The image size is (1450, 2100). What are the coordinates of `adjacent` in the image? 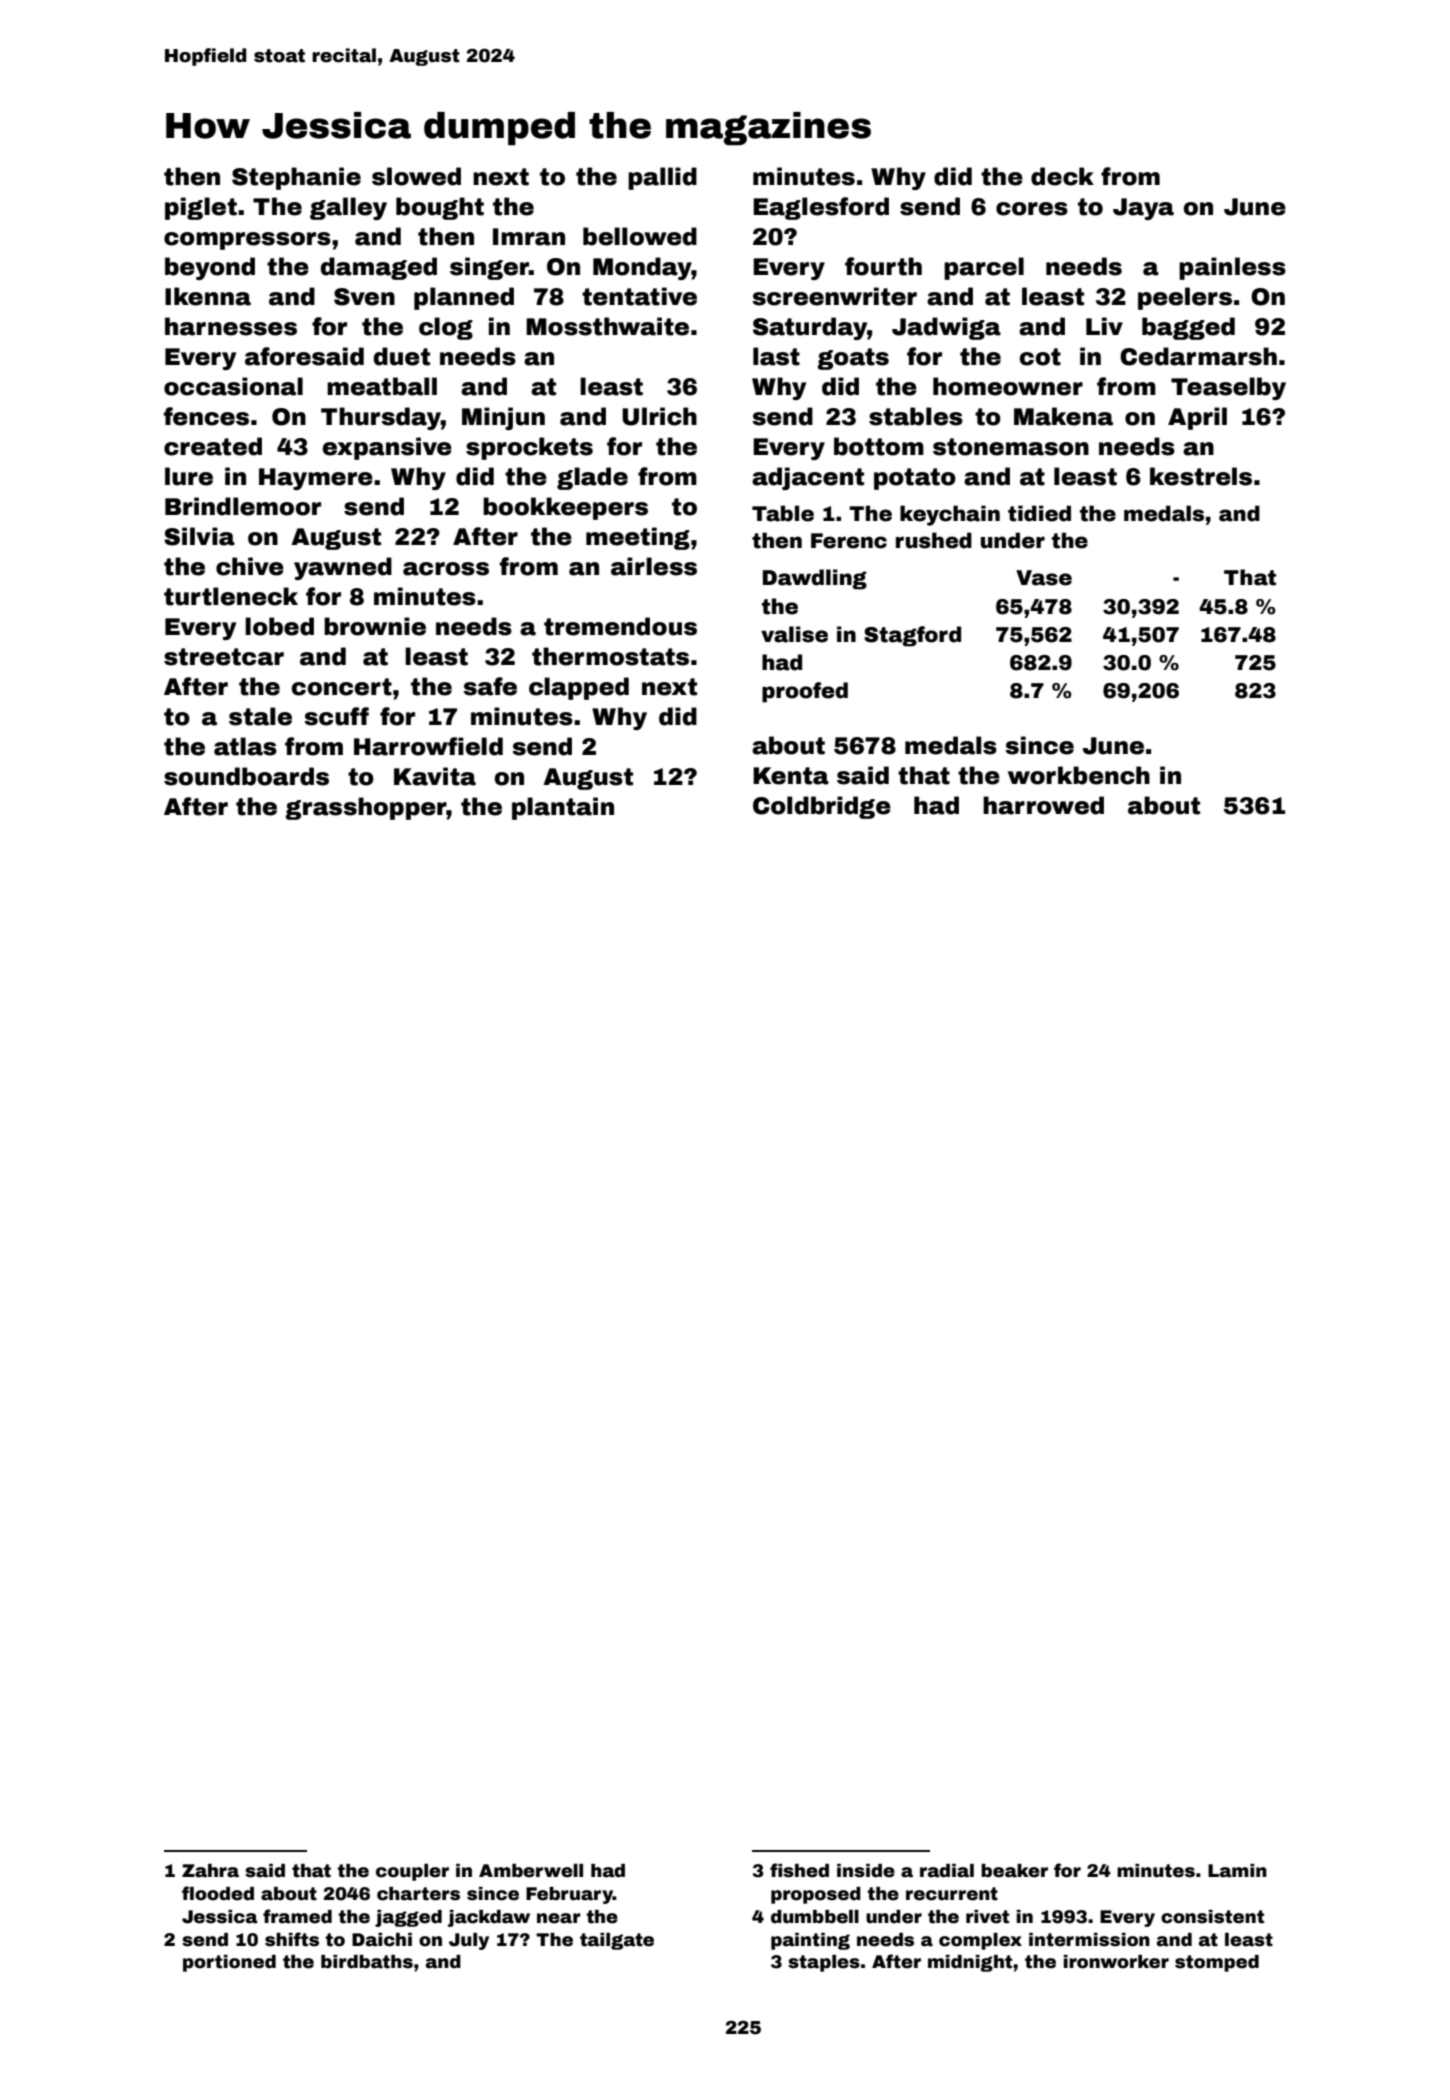 It's located at (808, 478).
